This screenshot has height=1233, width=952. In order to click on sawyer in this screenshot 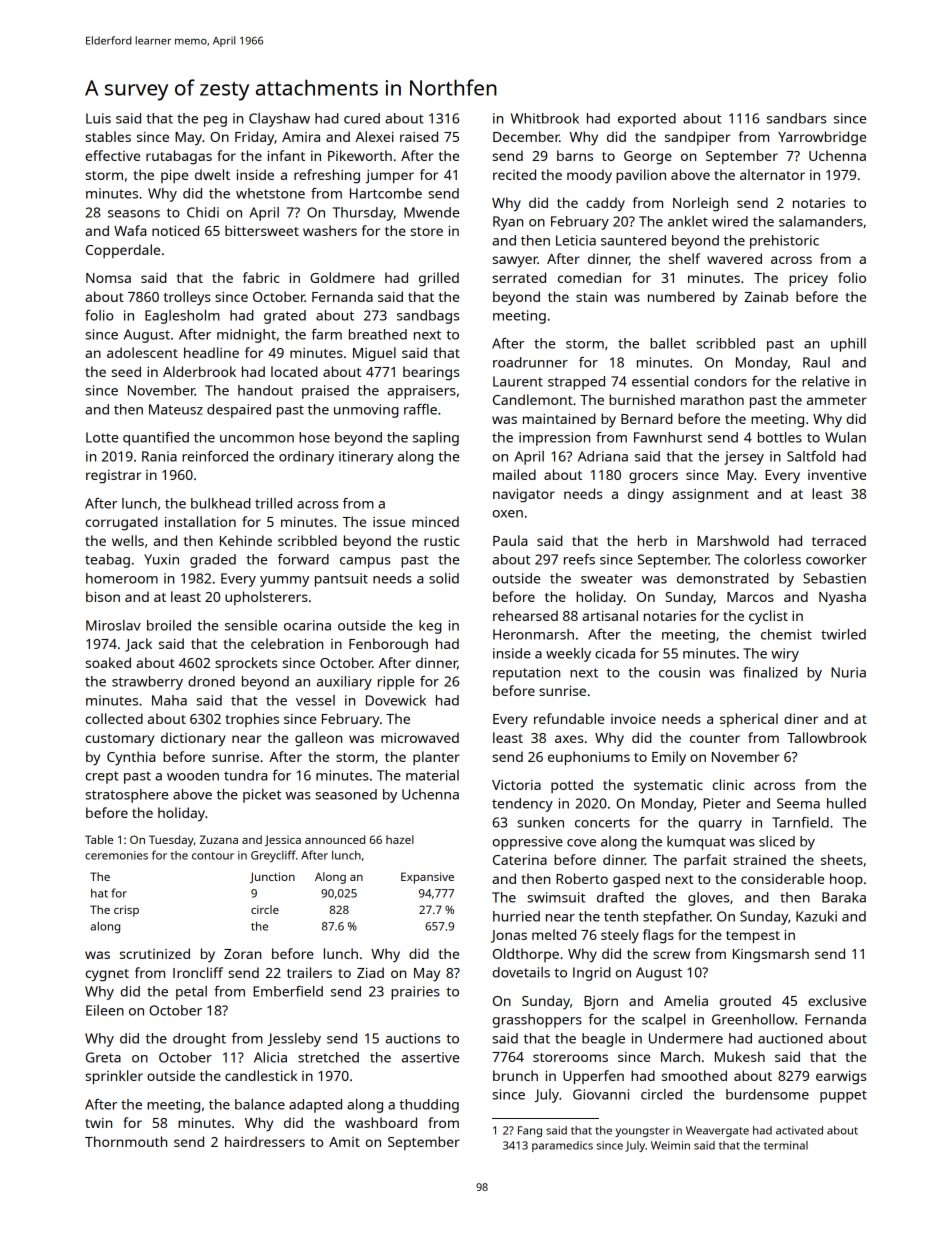, I will do `click(515, 262)`.
